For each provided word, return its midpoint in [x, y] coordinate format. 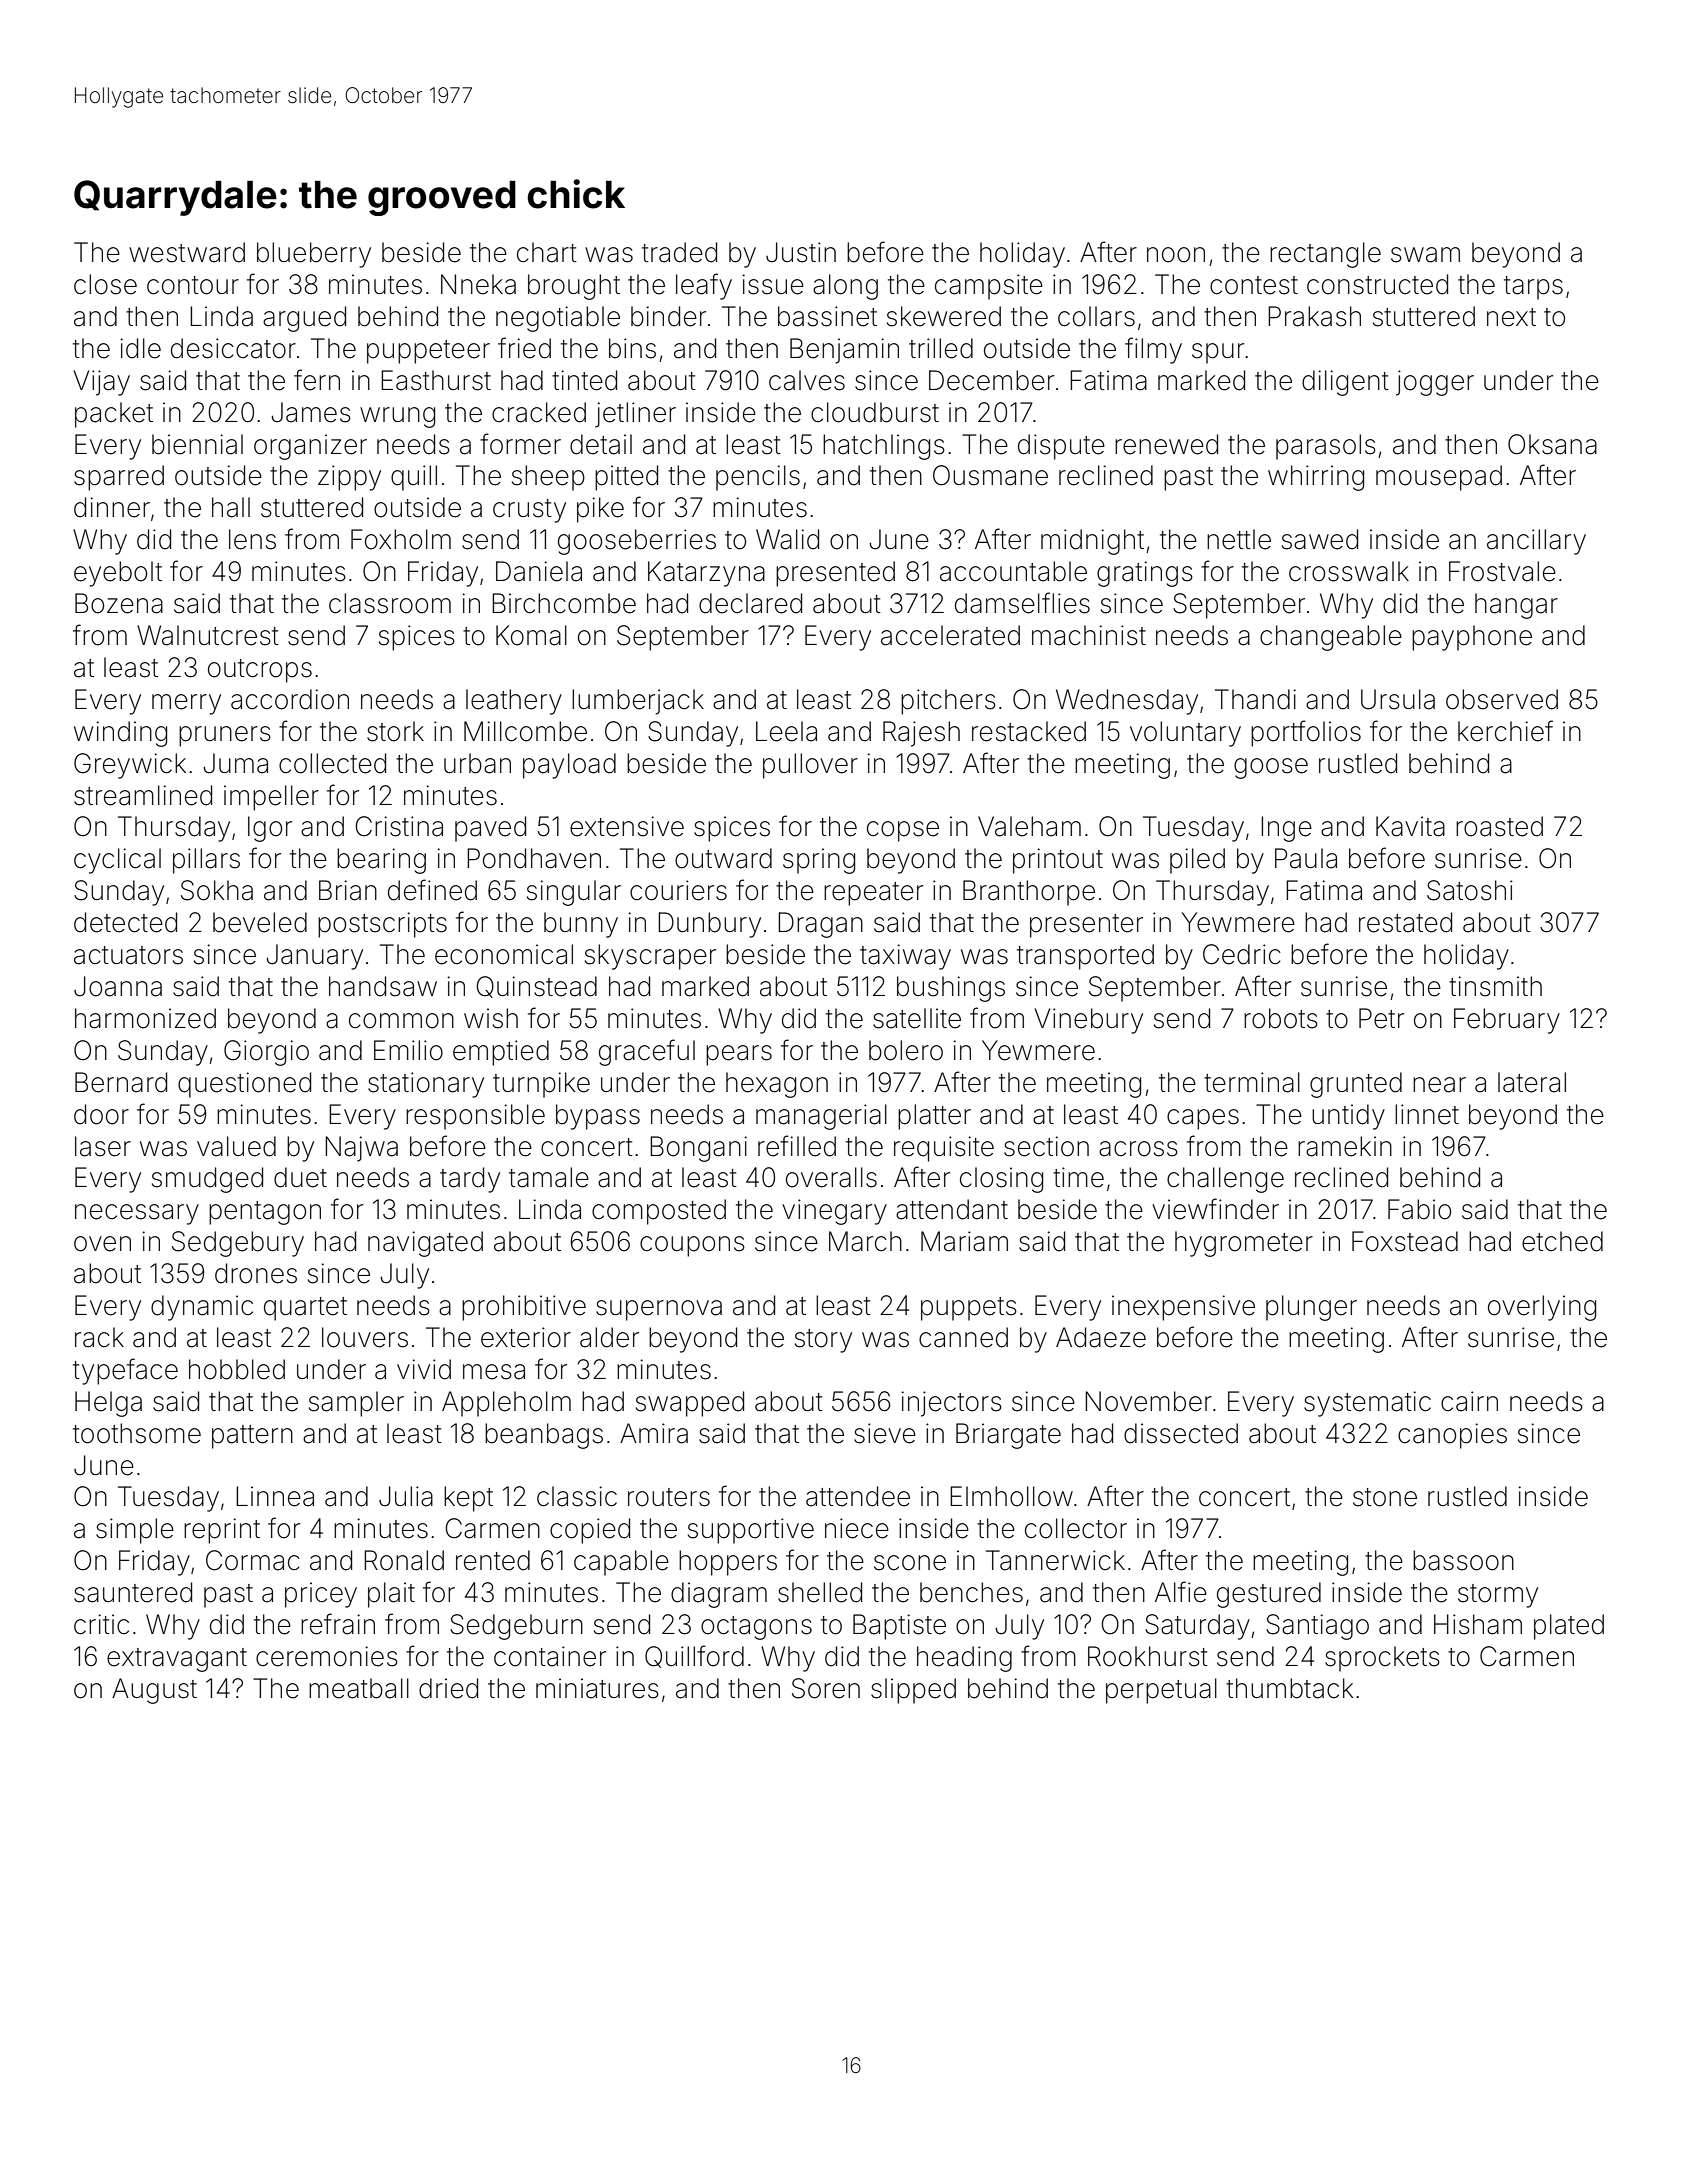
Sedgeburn [516, 1627]
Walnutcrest [208, 635]
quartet [305, 1309]
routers [669, 1497]
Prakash [1314, 316]
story [823, 1341]
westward [187, 252]
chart [547, 252]
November [1148, 1401]
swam [1425, 255]
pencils [758, 478]
